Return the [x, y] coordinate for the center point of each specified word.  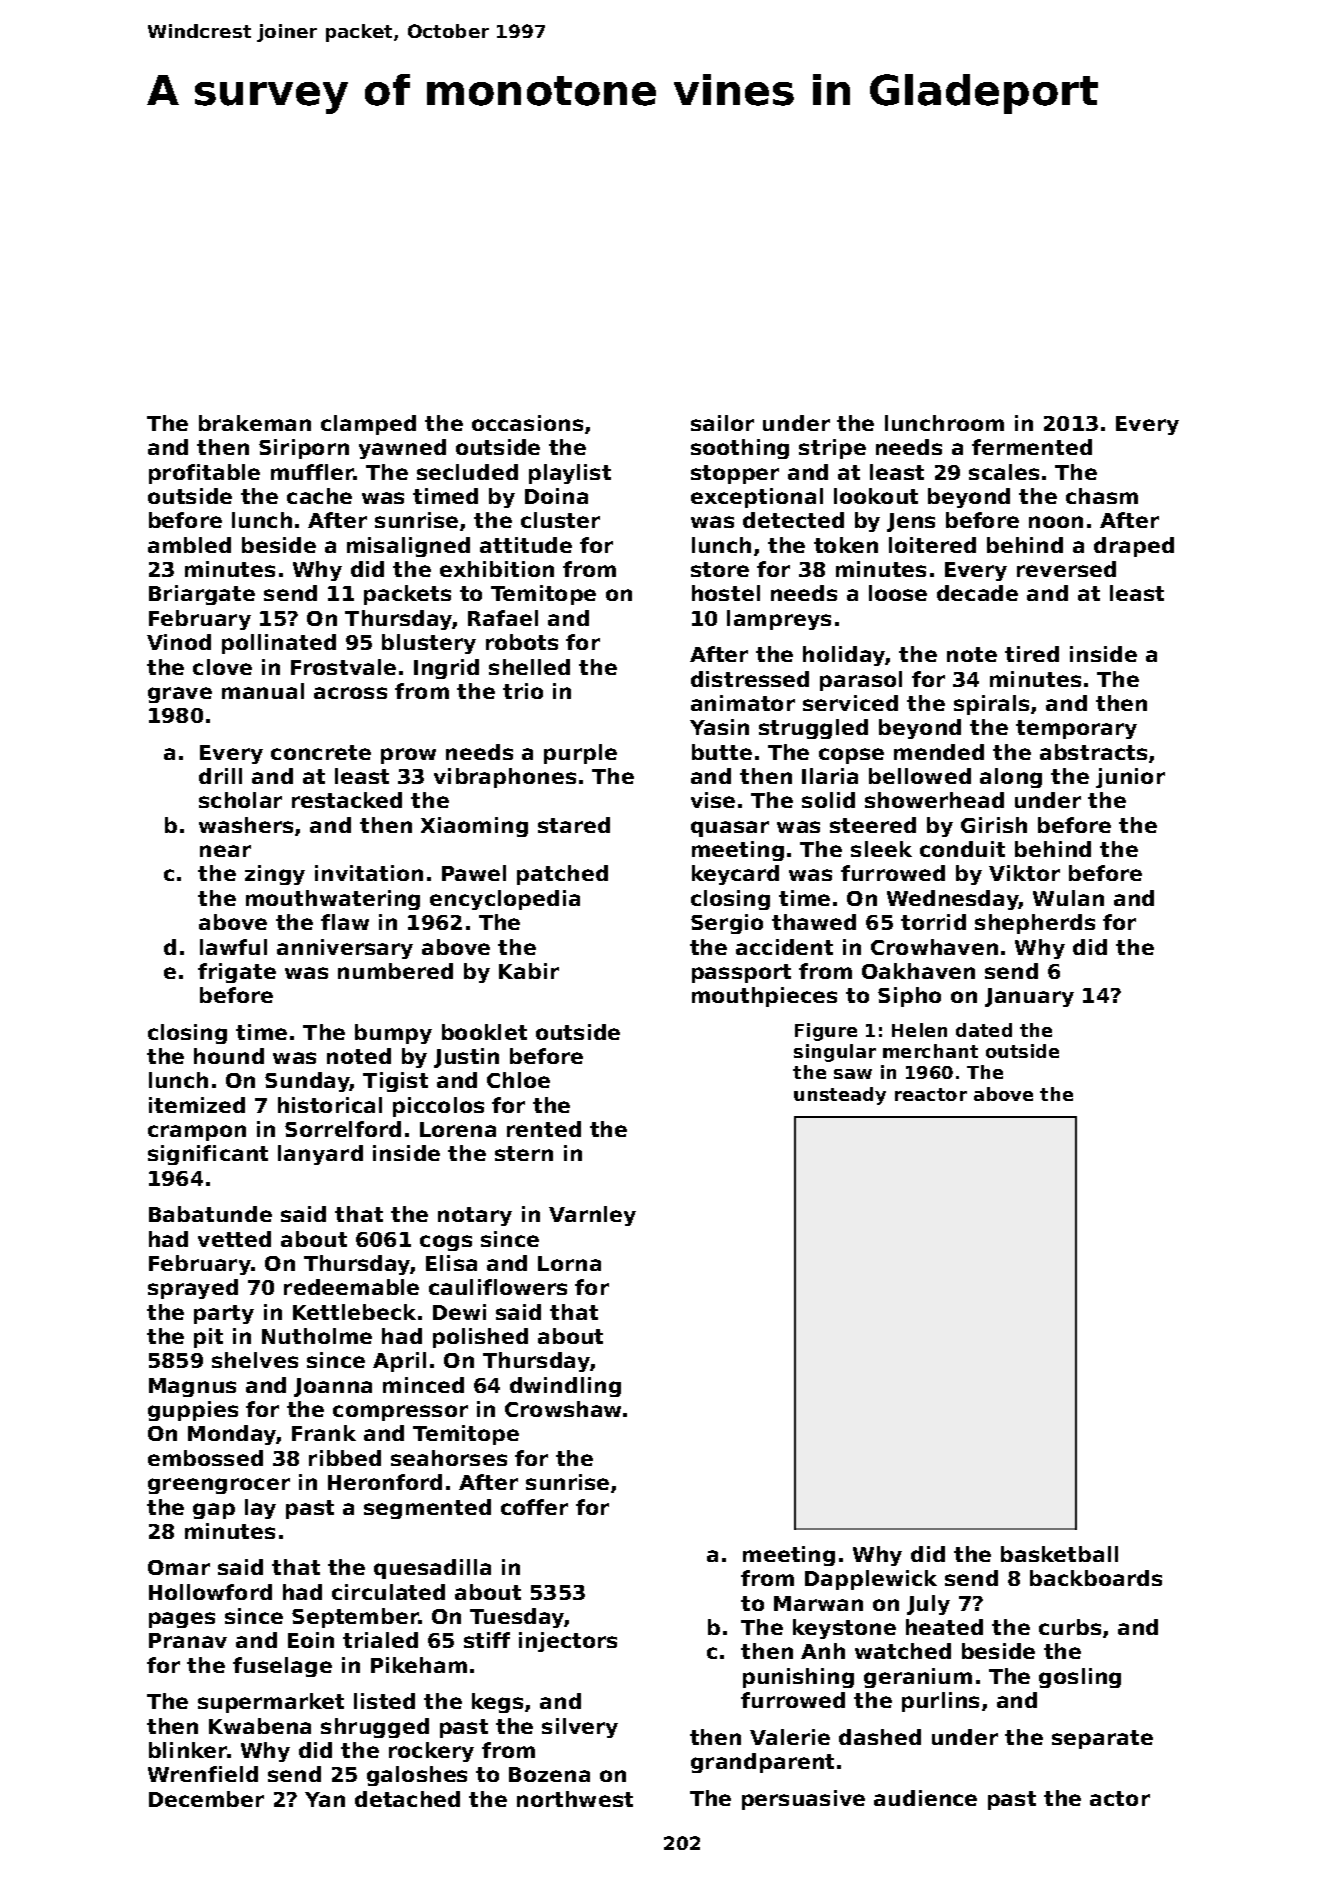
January [1029, 997]
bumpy [393, 1034]
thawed [814, 922]
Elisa [451, 1263]
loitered [932, 545]
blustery [429, 644]
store [720, 569]
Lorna [569, 1263]
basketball [1059, 1554]
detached [407, 1799]
